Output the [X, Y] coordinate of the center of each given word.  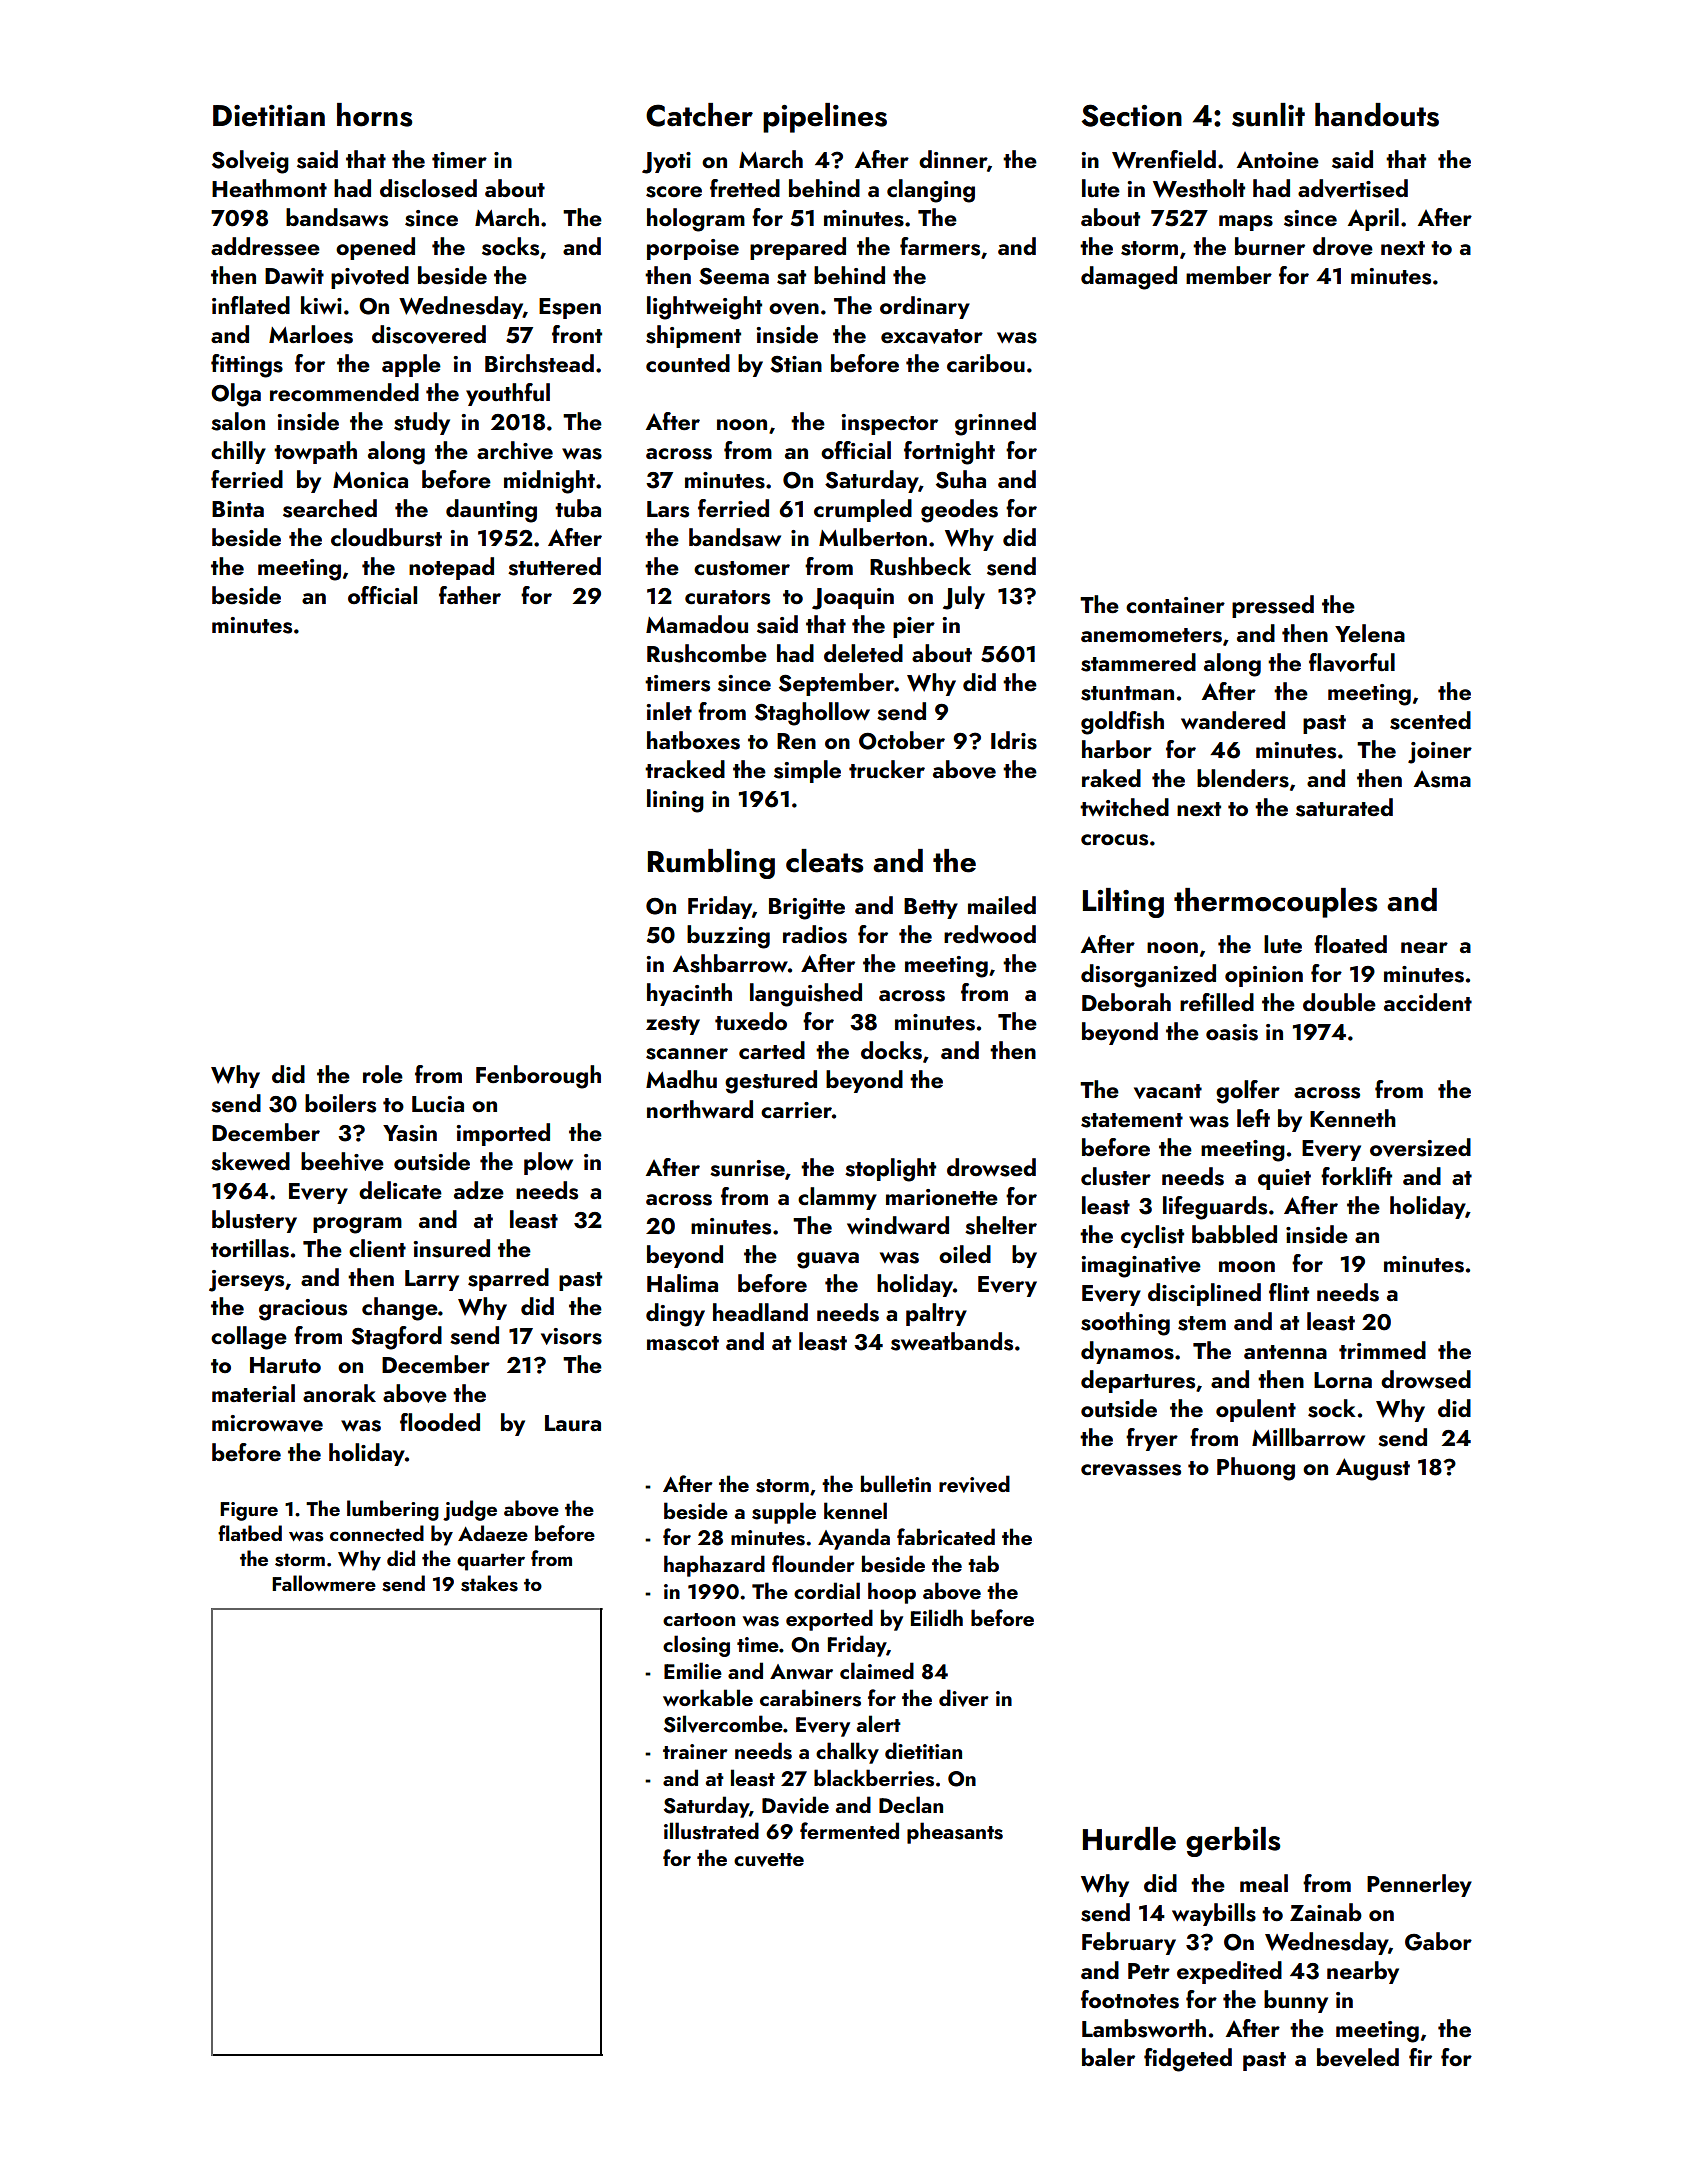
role [383, 1074]
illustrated [711, 1831]
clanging [931, 191]
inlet [669, 711]
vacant [1168, 1091]
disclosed [428, 188]
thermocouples [1275, 903]
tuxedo [751, 1021]
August [1373, 1469]
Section [1132, 115]
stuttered [554, 566]
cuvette [769, 1860]
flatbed [250, 1533]
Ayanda [854, 1539]
